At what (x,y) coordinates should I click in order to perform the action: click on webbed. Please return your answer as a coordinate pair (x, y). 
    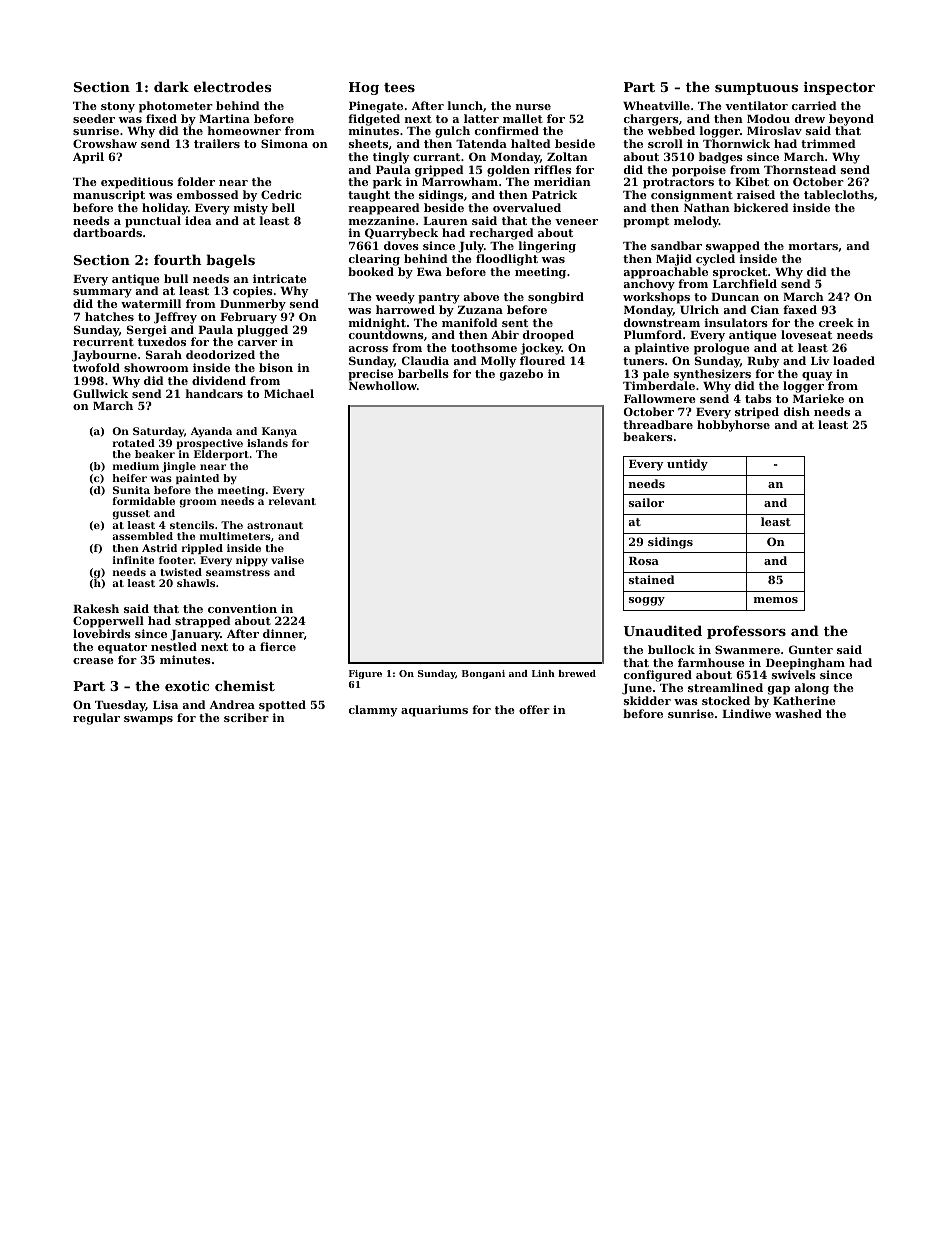
    Looking at the image, I should click on (671, 130).
